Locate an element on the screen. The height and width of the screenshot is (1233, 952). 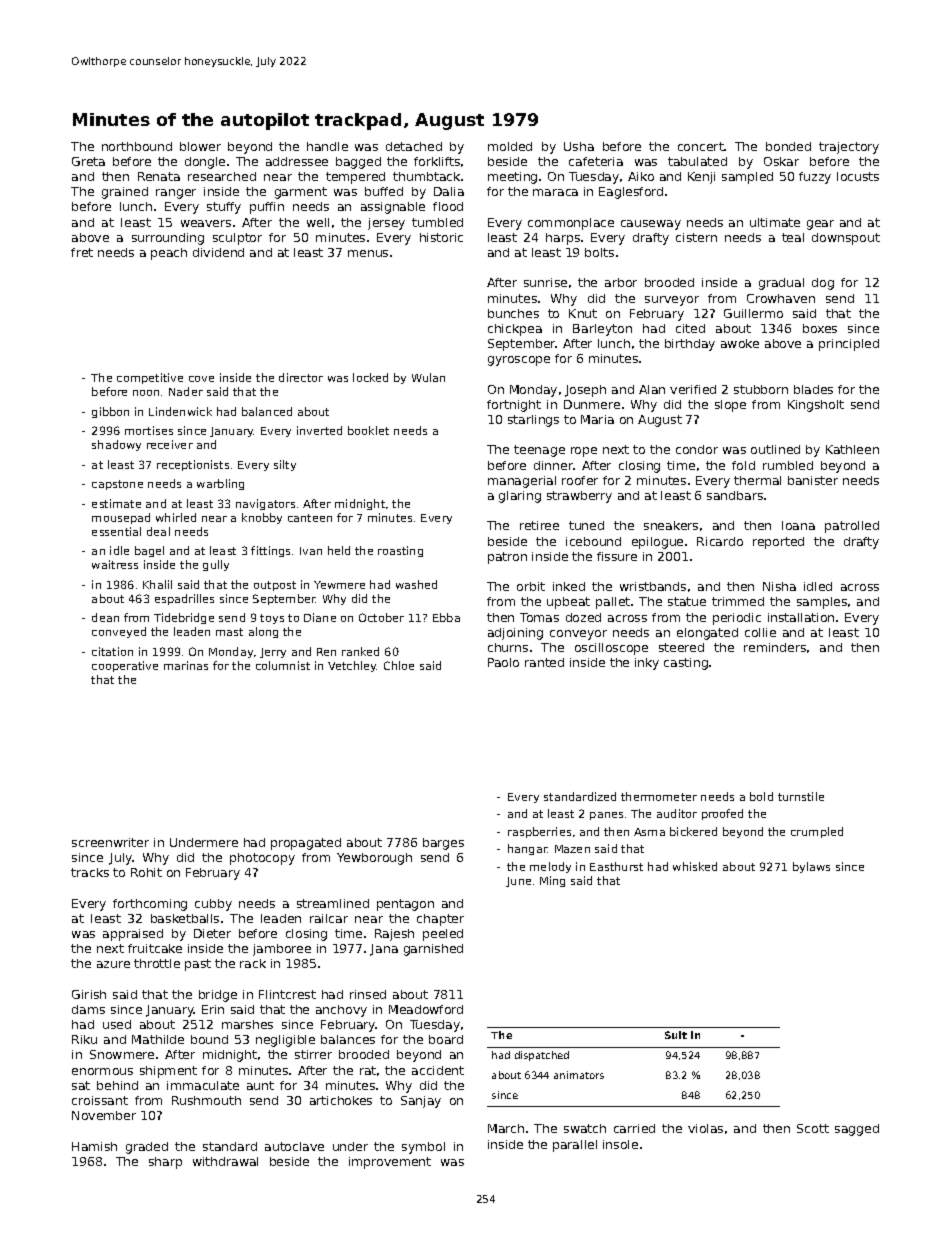
Ricardo is located at coordinates (720, 541).
